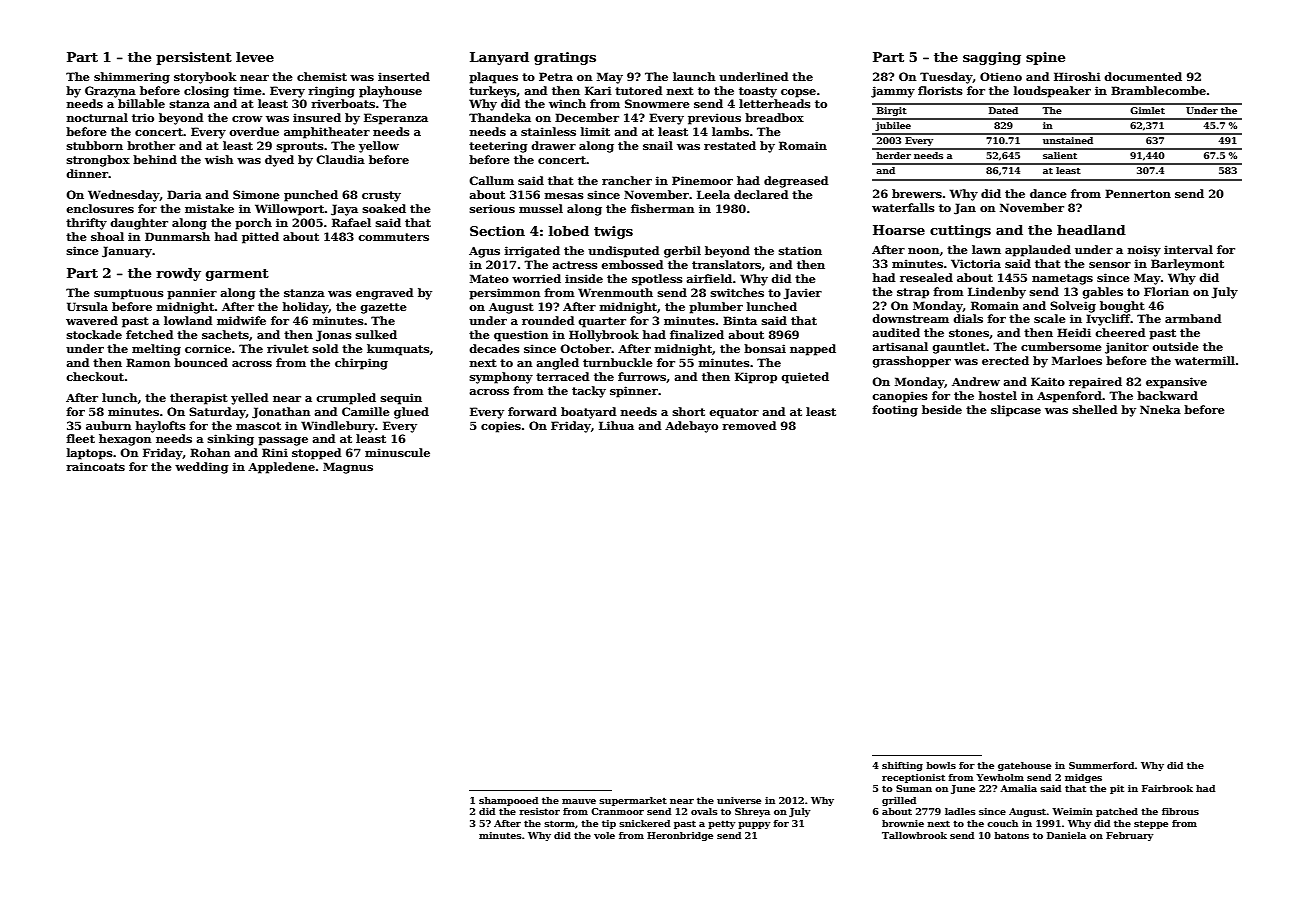 The width and height of the image is (1308, 924). I want to click on shelled, so click(1095, 409).
